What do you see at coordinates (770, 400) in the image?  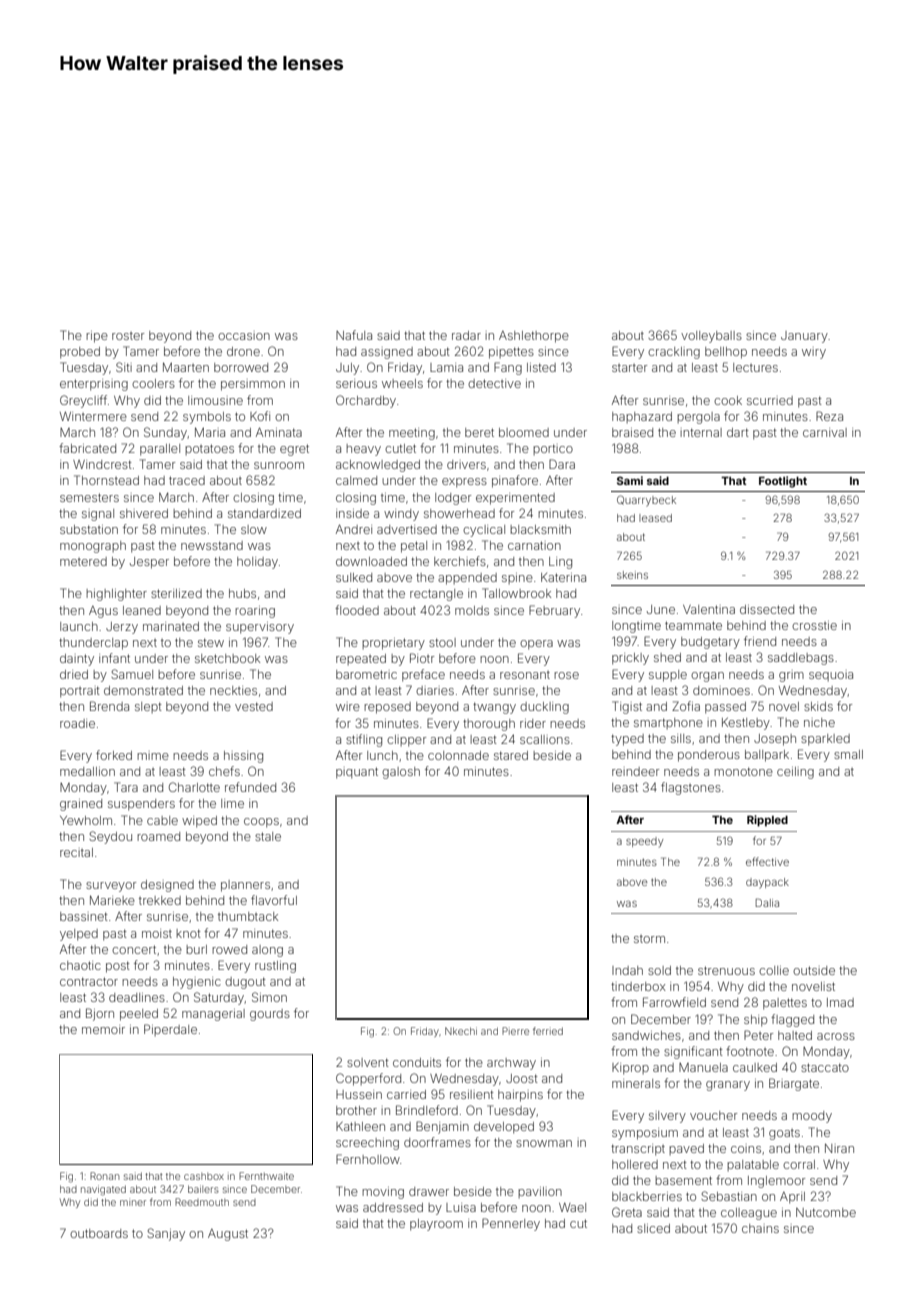 I see `scurried` at bounding box center [770, 400].
